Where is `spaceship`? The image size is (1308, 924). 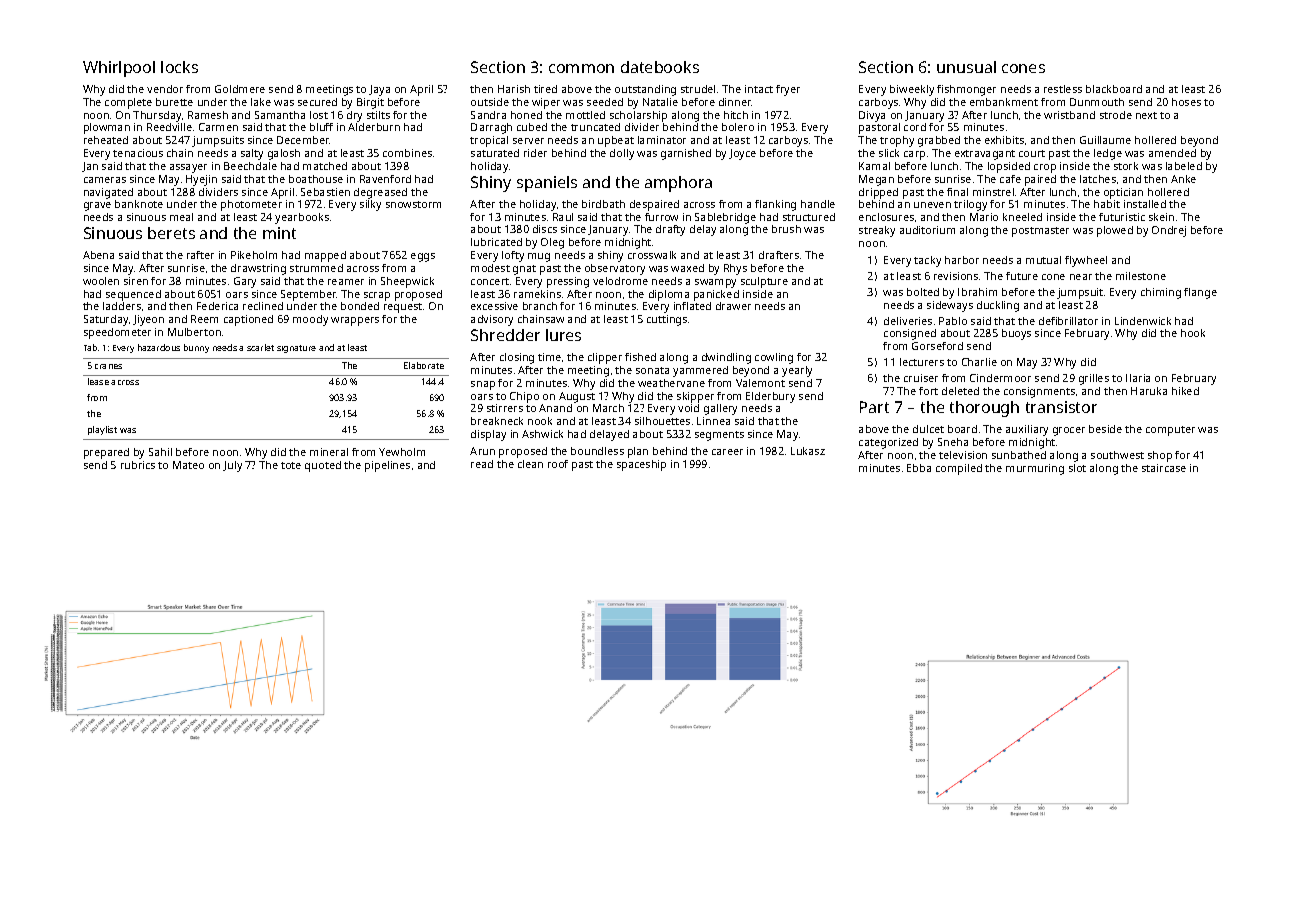 spaceship is located at coordinates (641, 465).
